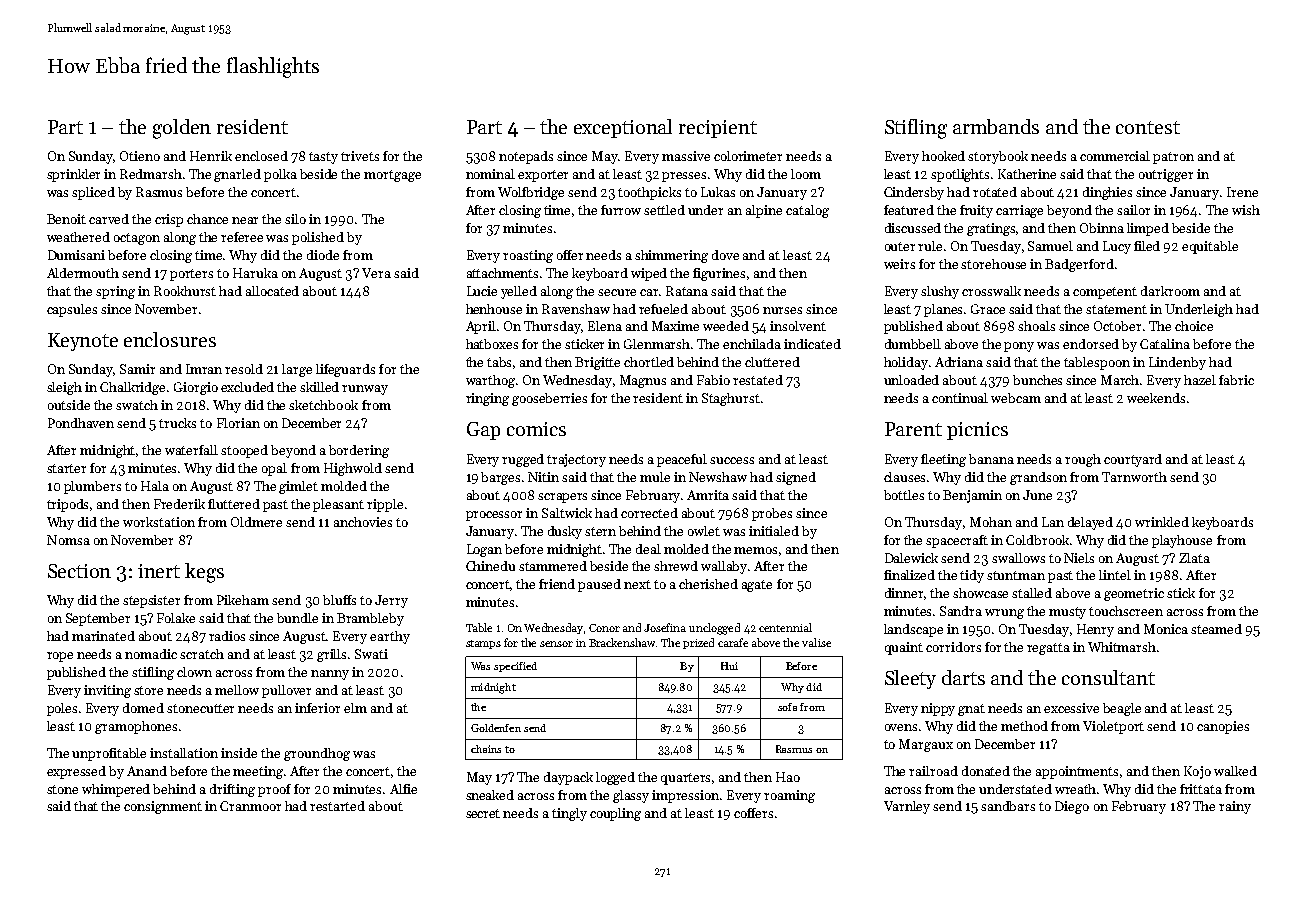  I want to click on touchscreen, so click(1126, 611).
